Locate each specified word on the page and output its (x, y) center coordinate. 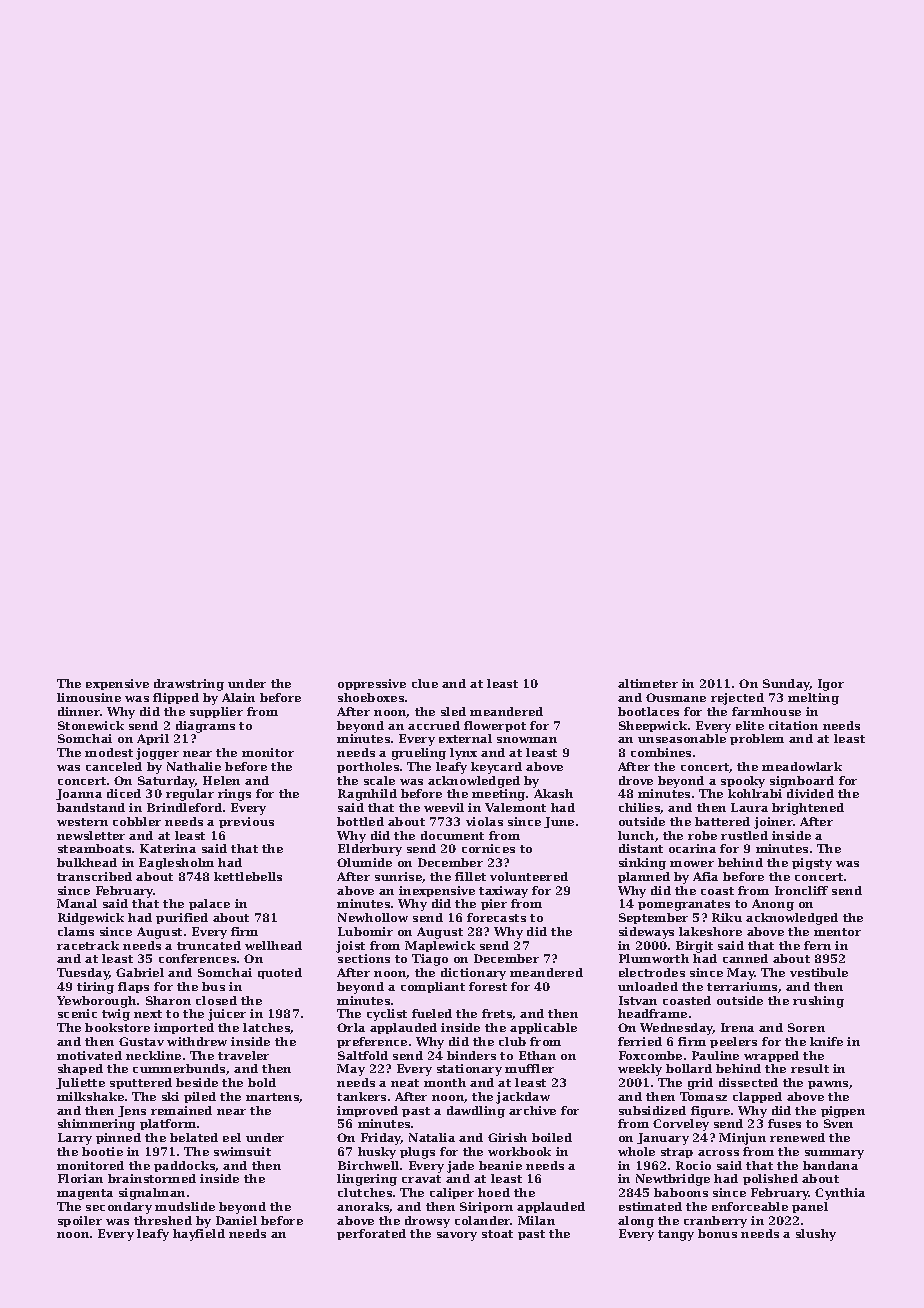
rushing (818, 1002)
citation (793, 725)
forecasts (496, 917)
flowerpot (495, 726)
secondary (119, 1208)
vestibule (819, 972)
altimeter (648, 683)
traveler (243, 1055)
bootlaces (648, 711)
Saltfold (363, 1055)
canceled (114, 766)
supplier (216, 712)
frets (497, 1014)
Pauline (715, 1055)
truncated (209, 945)
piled (200, 1097)
